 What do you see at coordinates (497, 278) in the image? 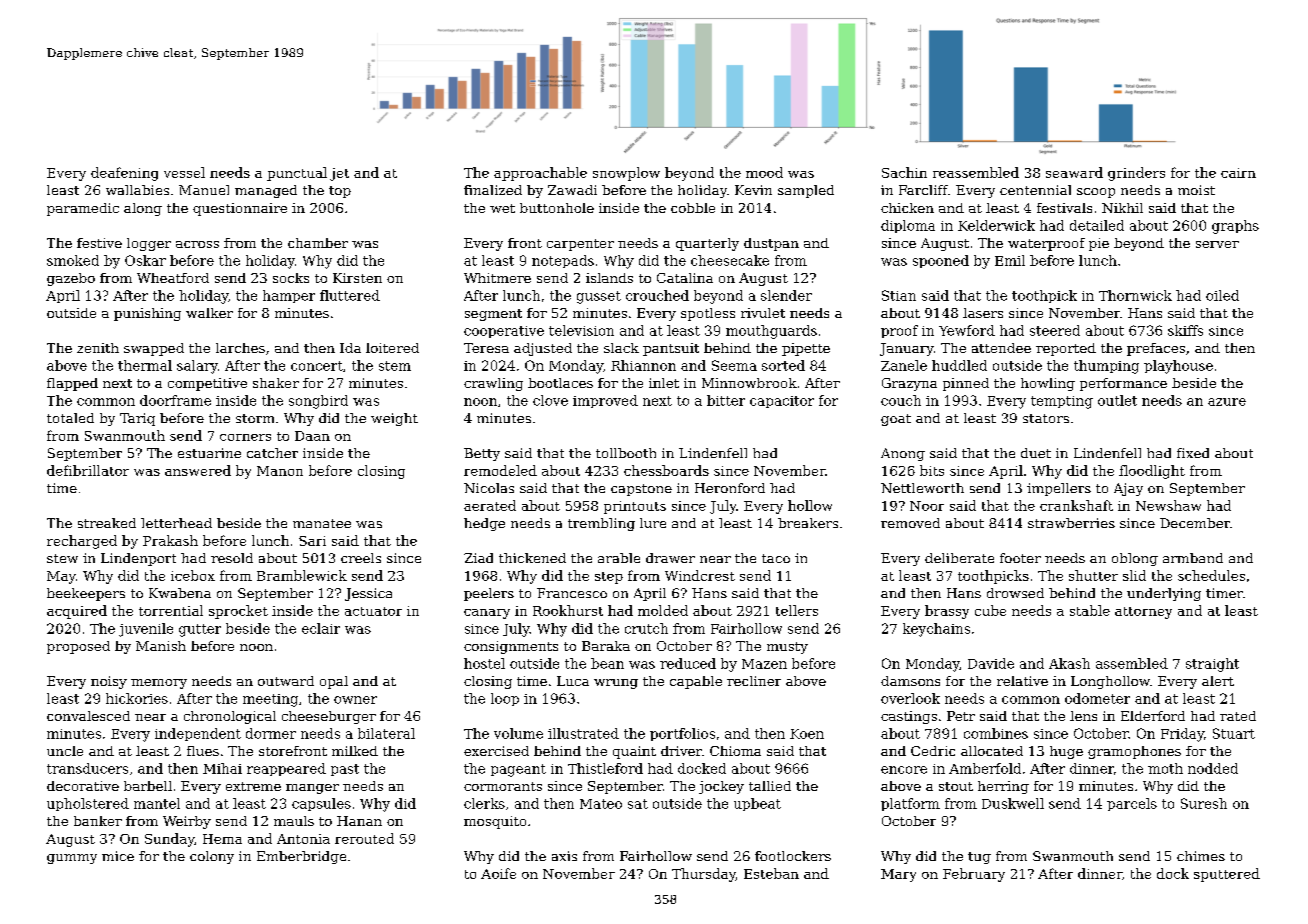
I see `Whitmere` at bounding box center [497, 278].
